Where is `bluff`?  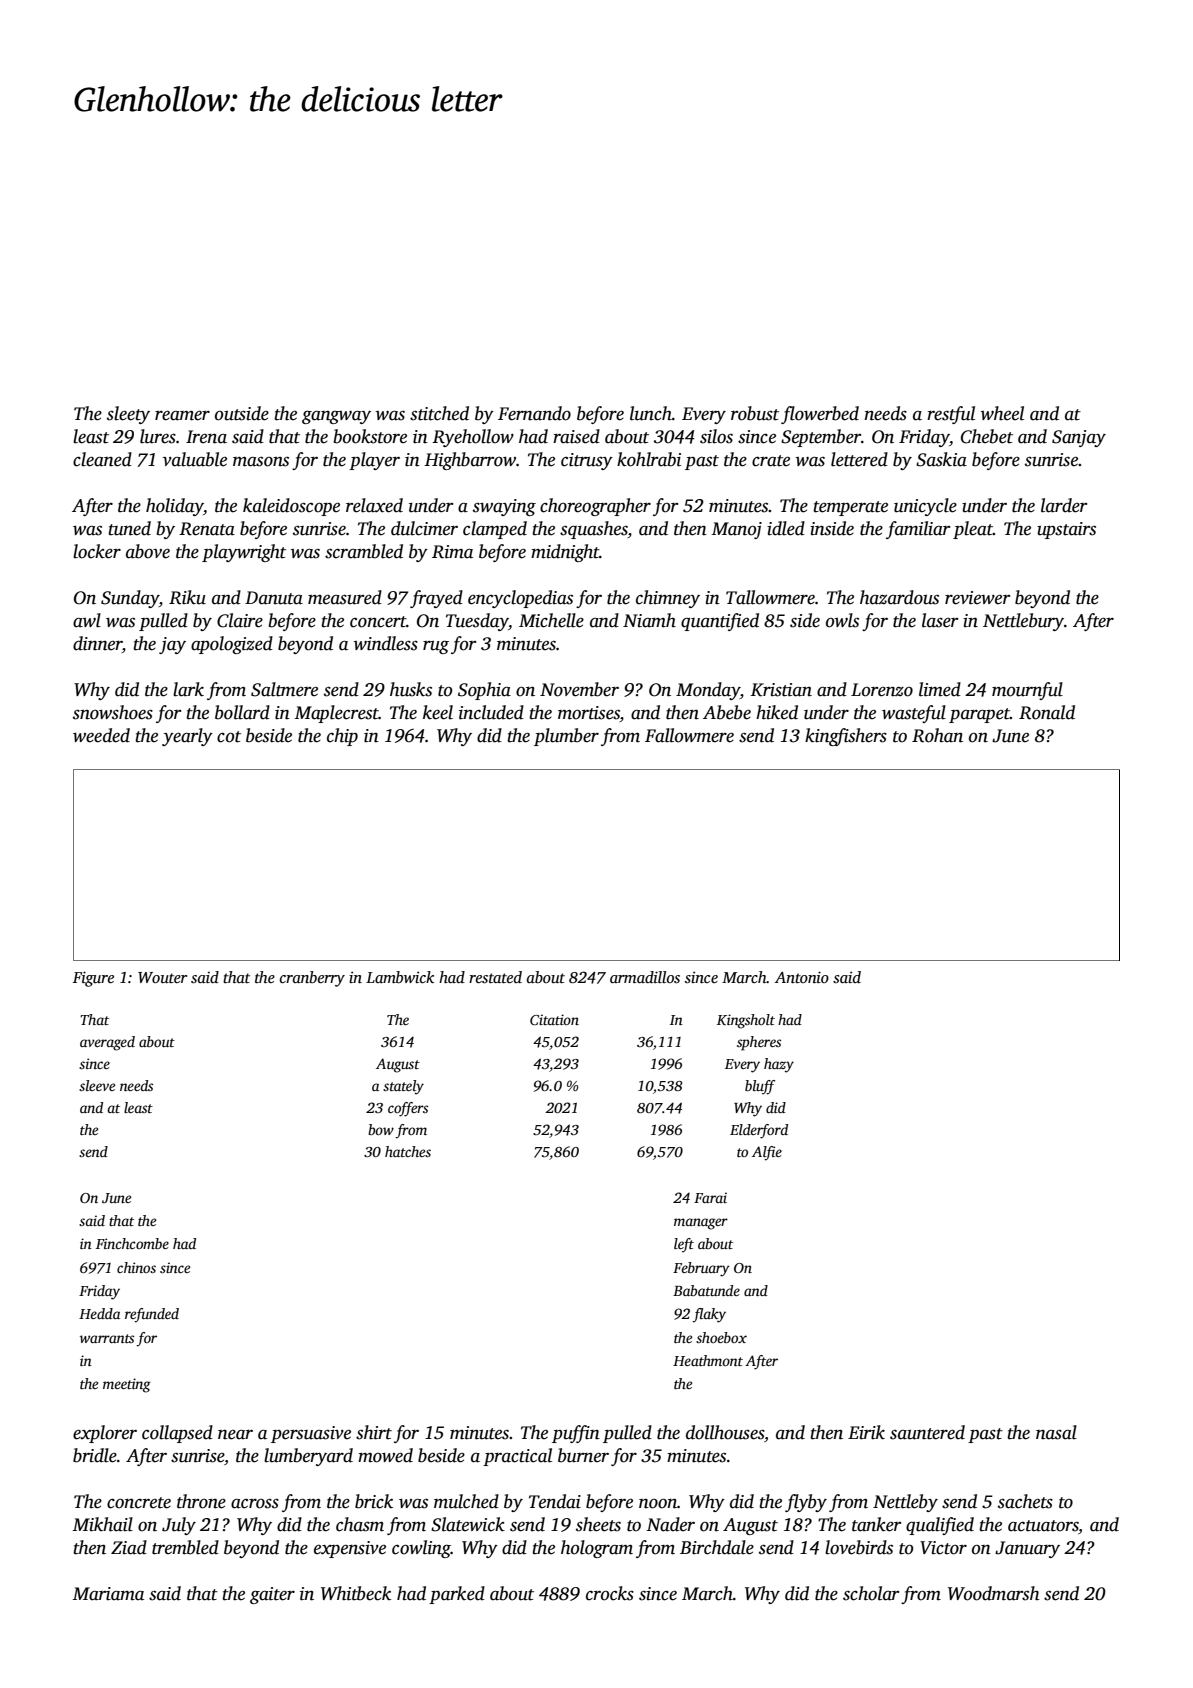 bluff is located at coordinates (760, 1087).
